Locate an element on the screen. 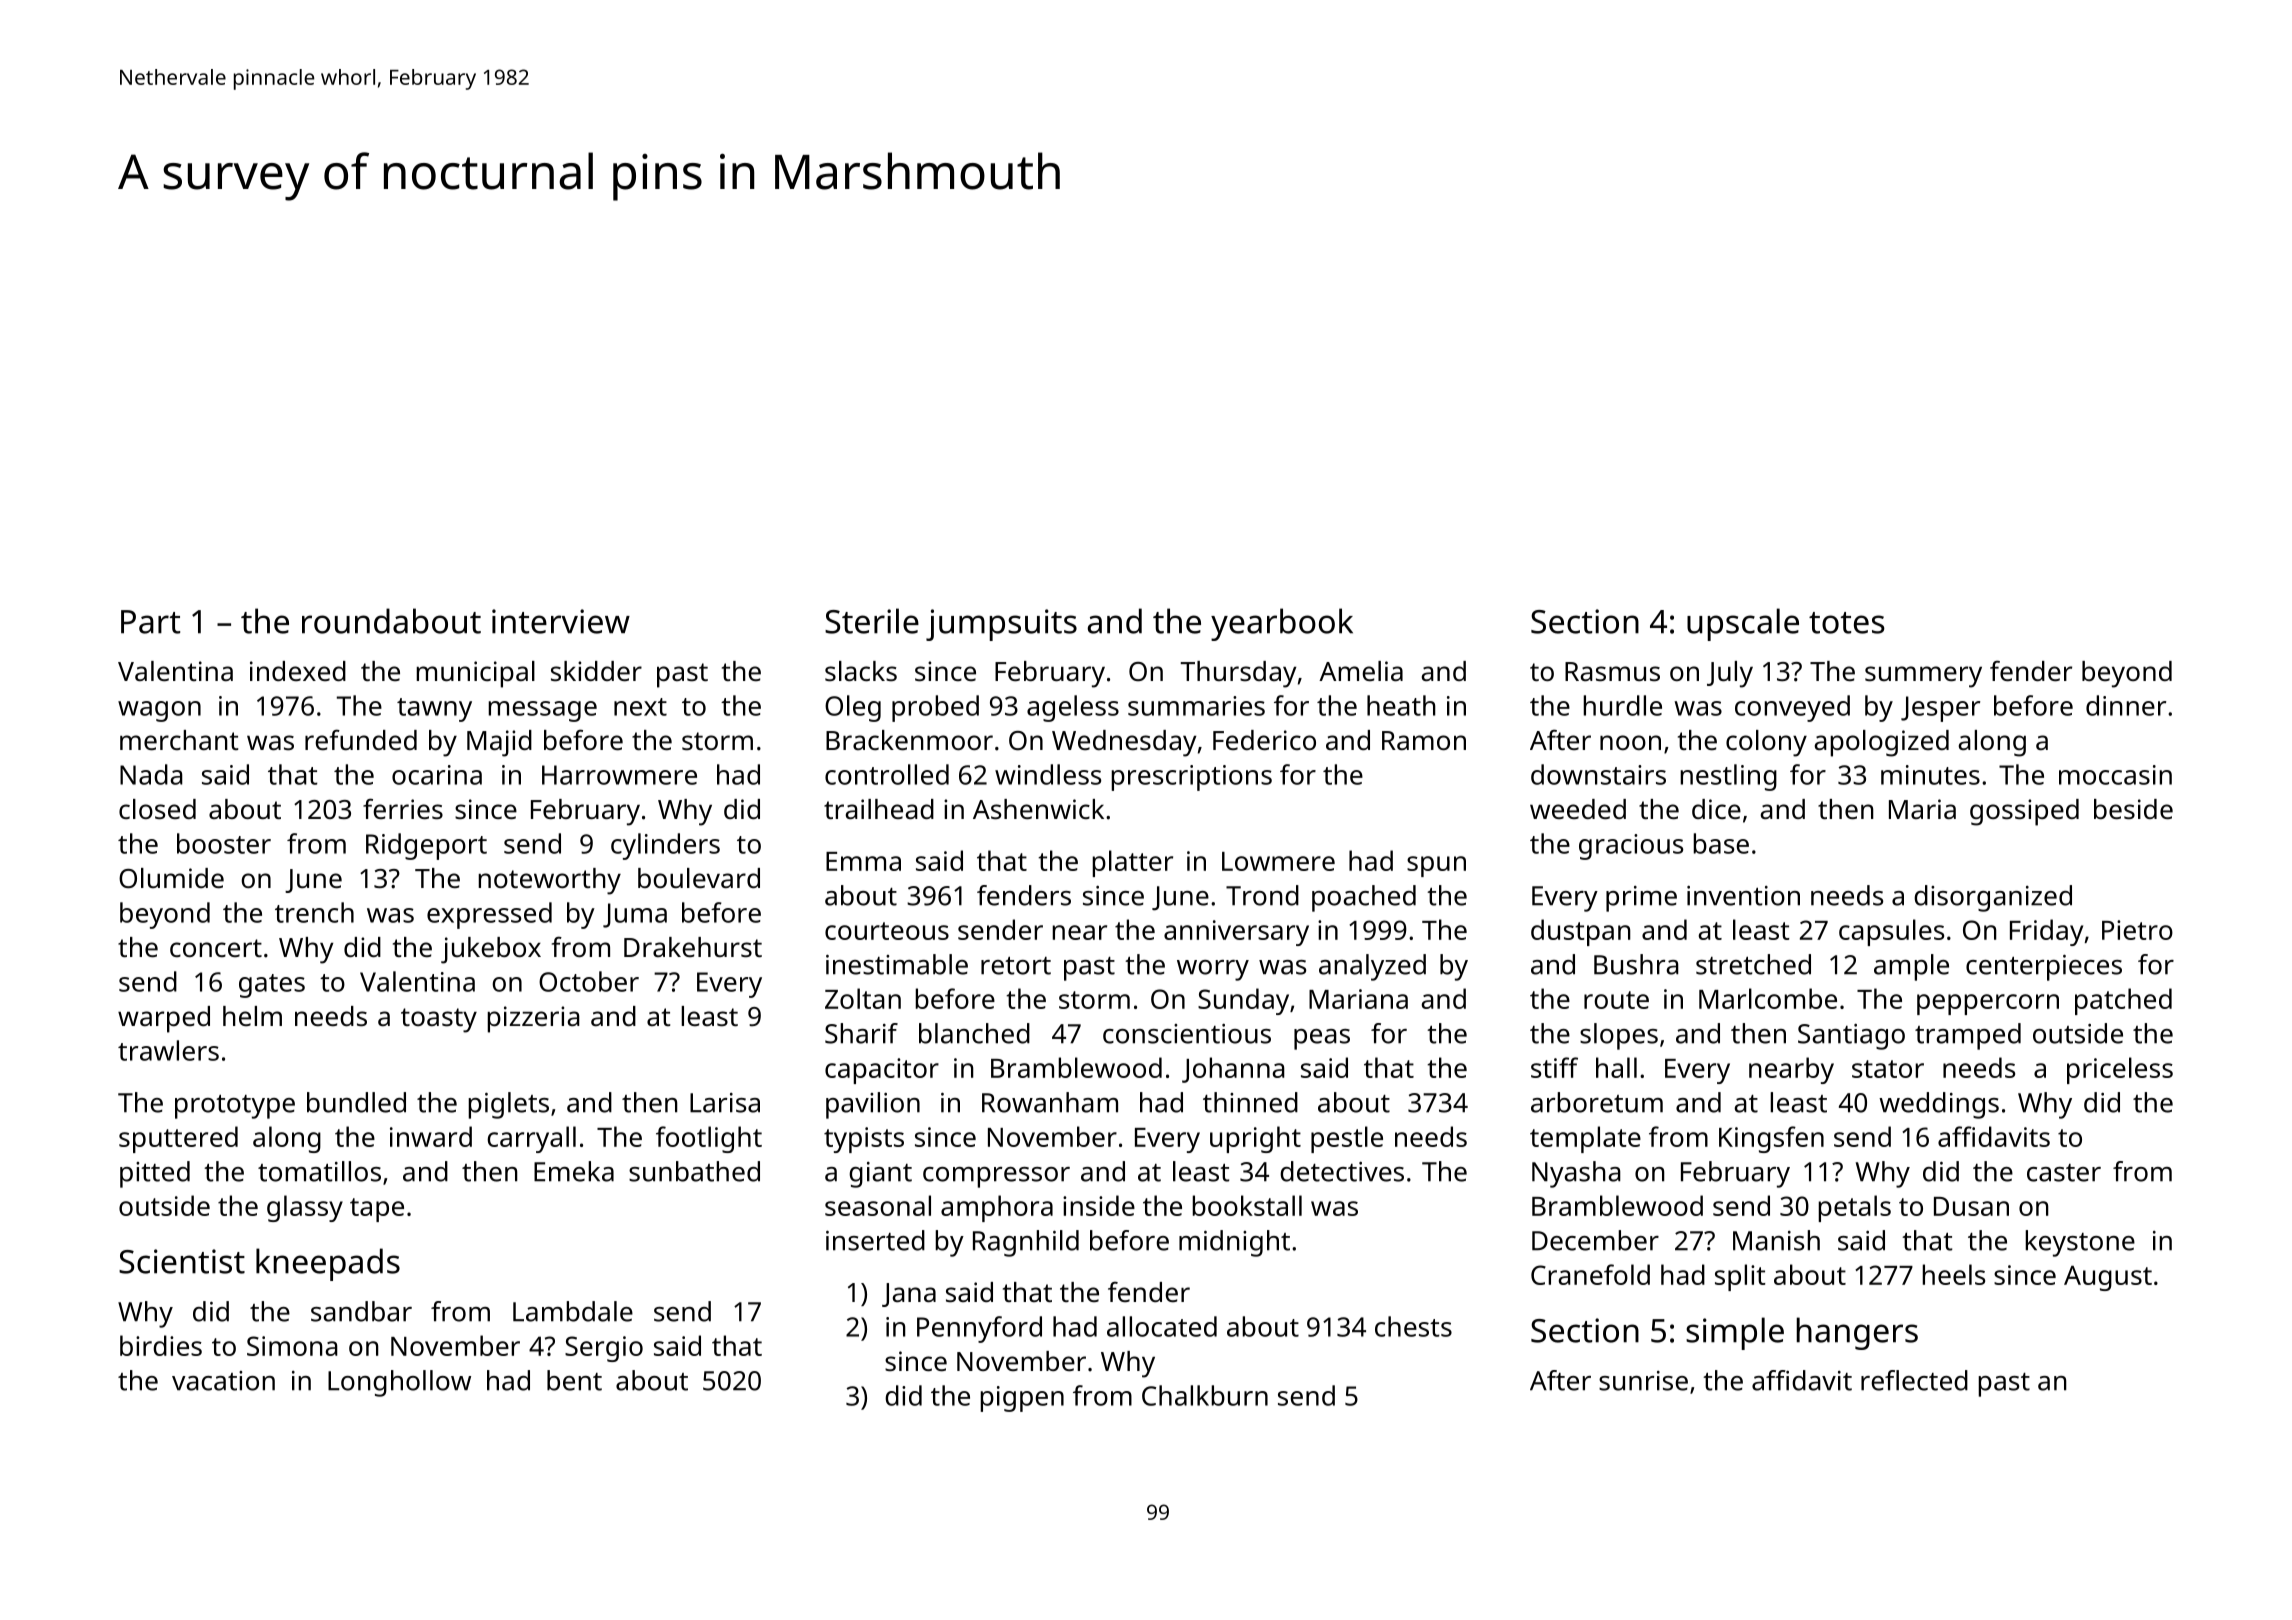  totes is located at coordinates (1847, 623).
